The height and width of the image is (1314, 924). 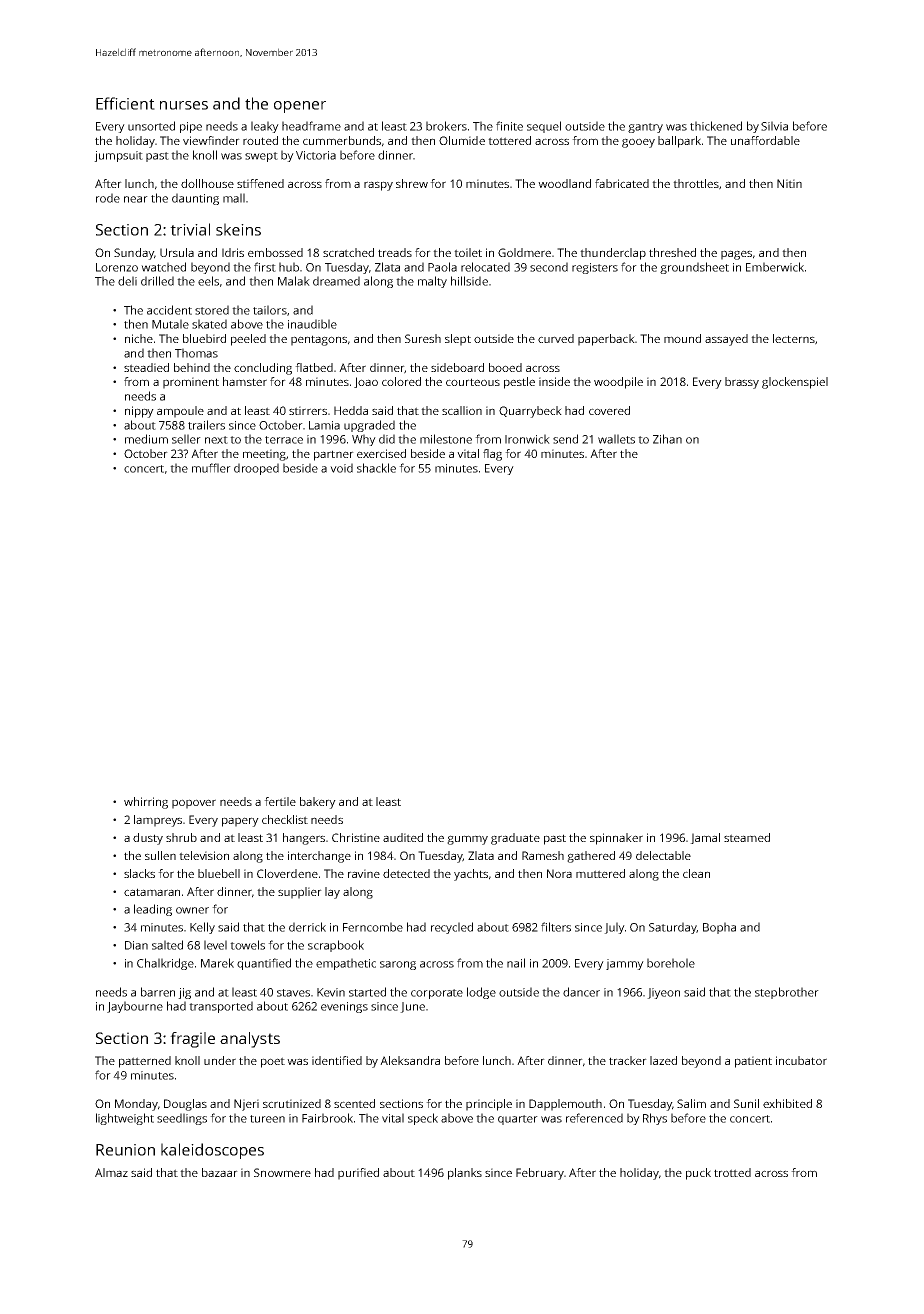 I want to click on muffler, so click(x=211, y=468).
